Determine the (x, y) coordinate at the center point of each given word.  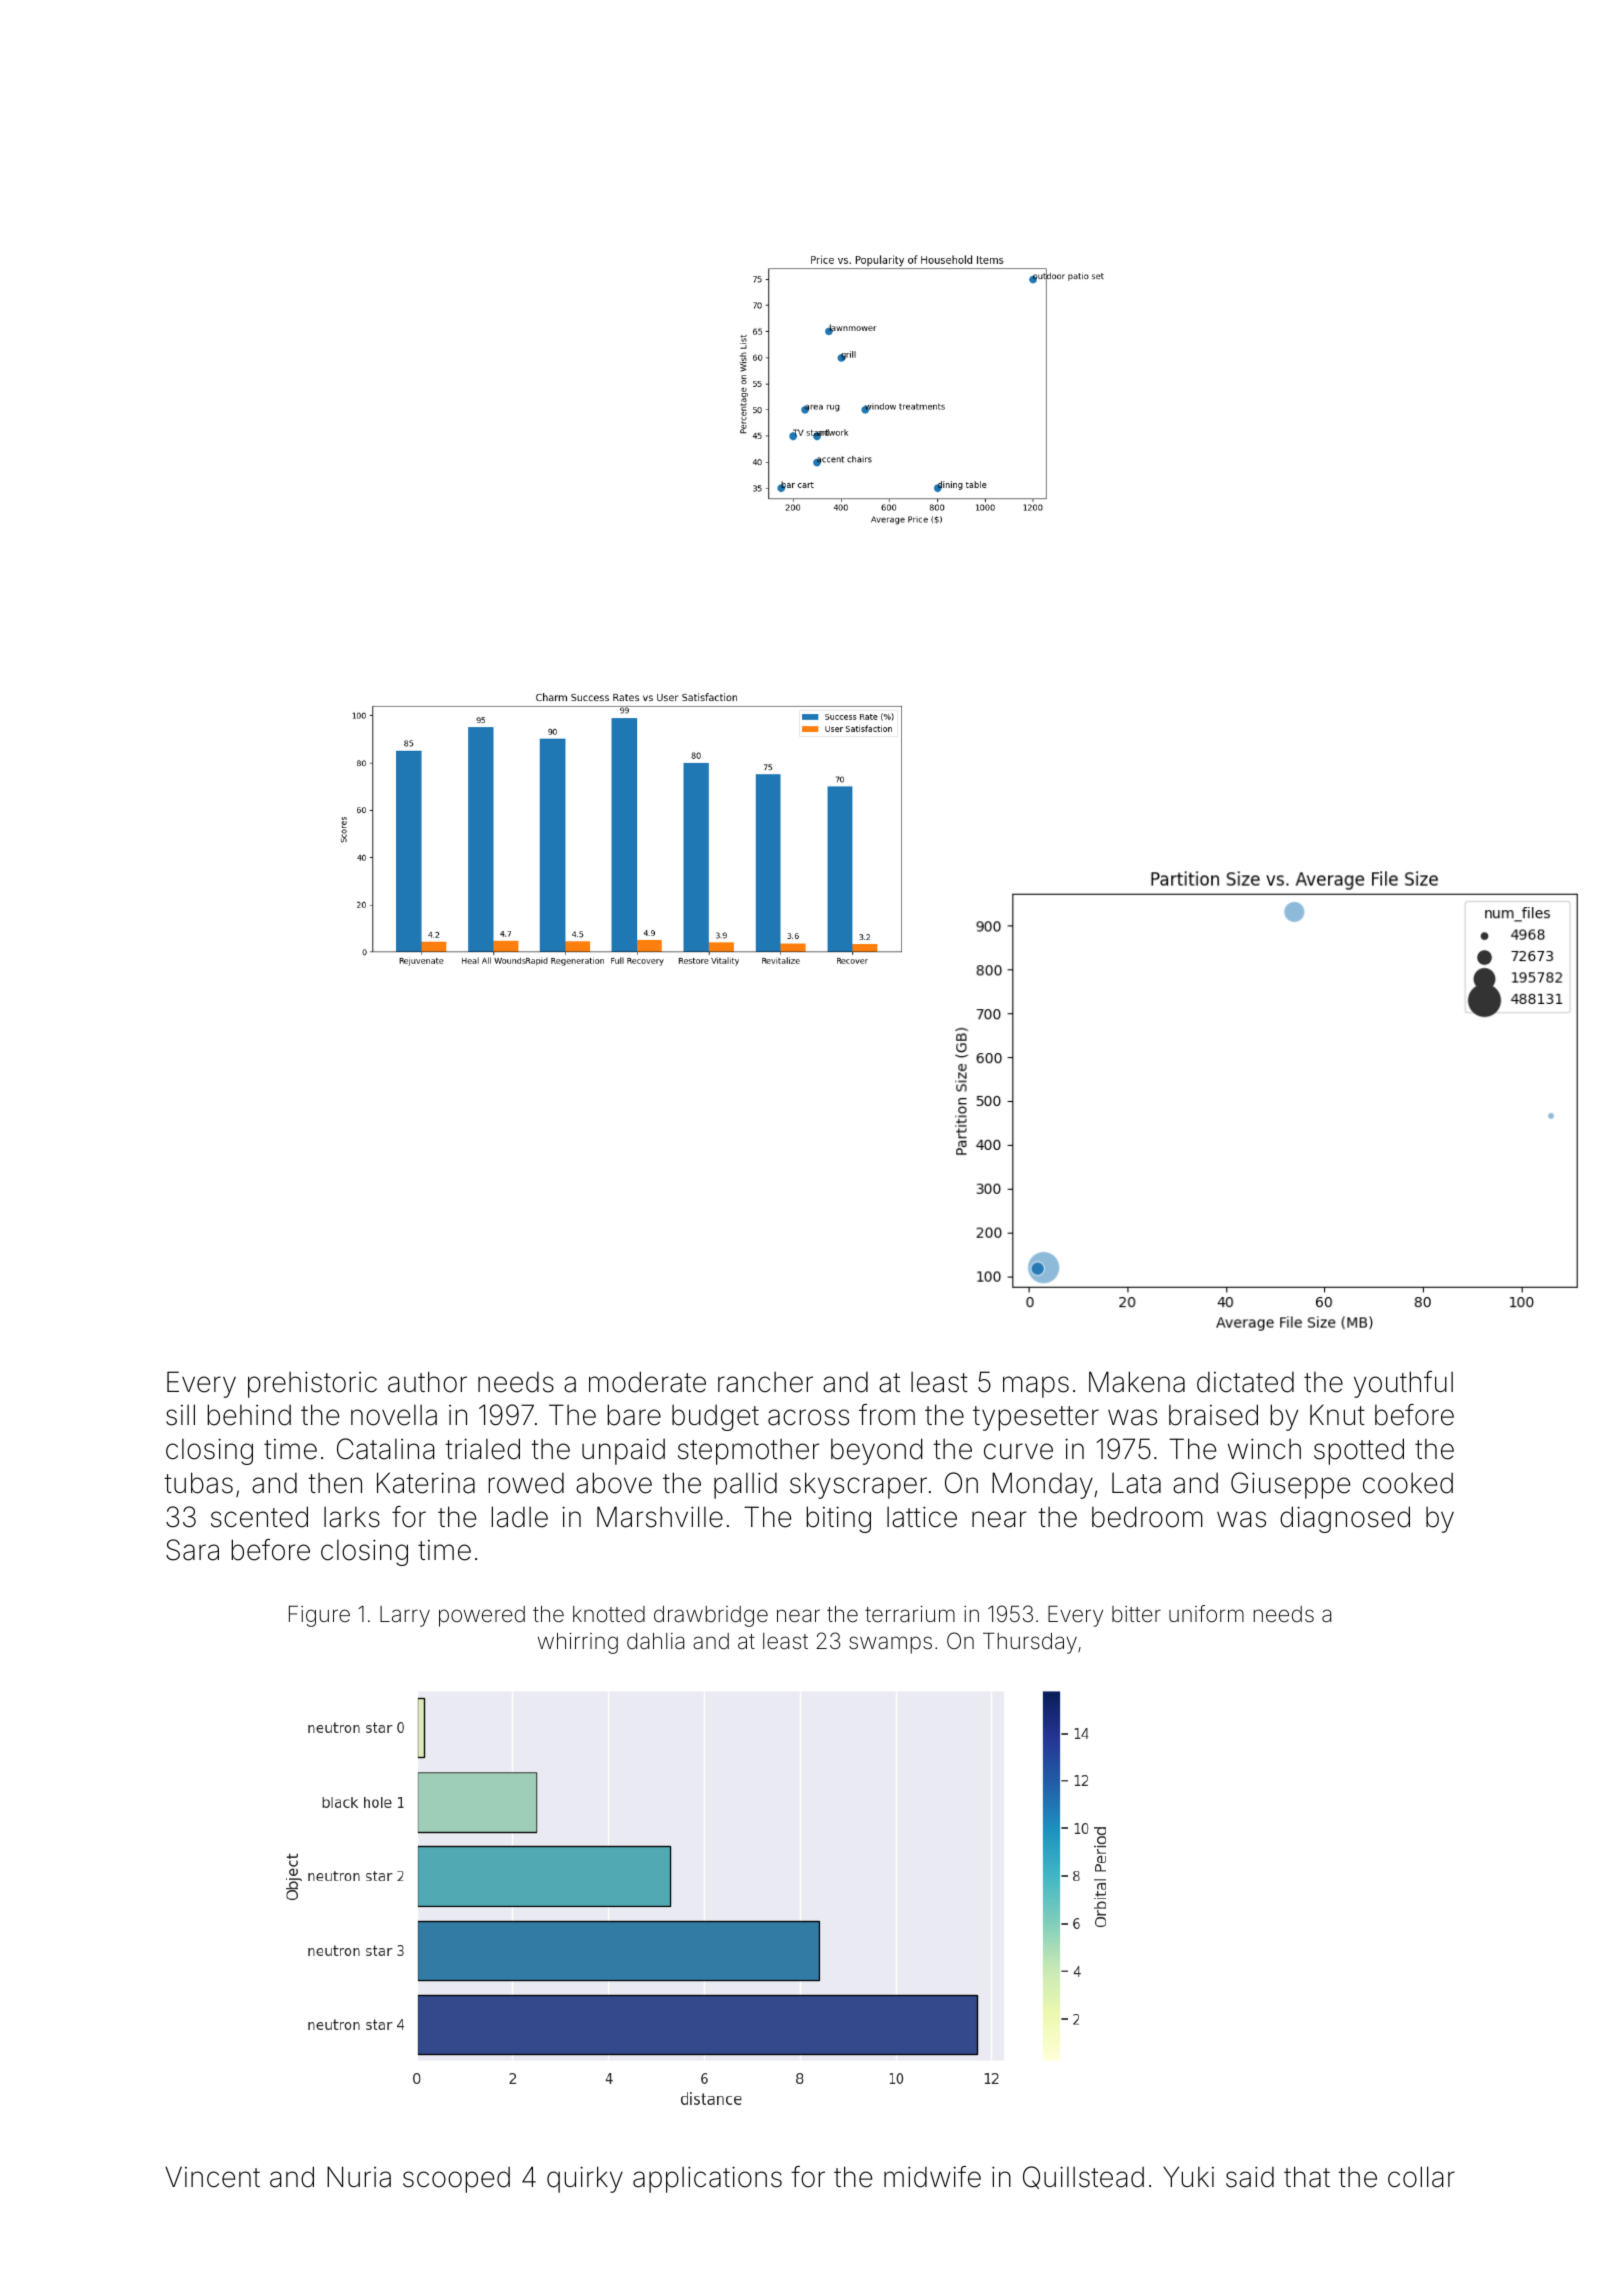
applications (707, 2179)
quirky (585, 2179)
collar (1421, 2177)
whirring (578, 1643)
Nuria (359, 2177)
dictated (1245, 1382)
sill (180, 1415)
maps (1036, 1387)
